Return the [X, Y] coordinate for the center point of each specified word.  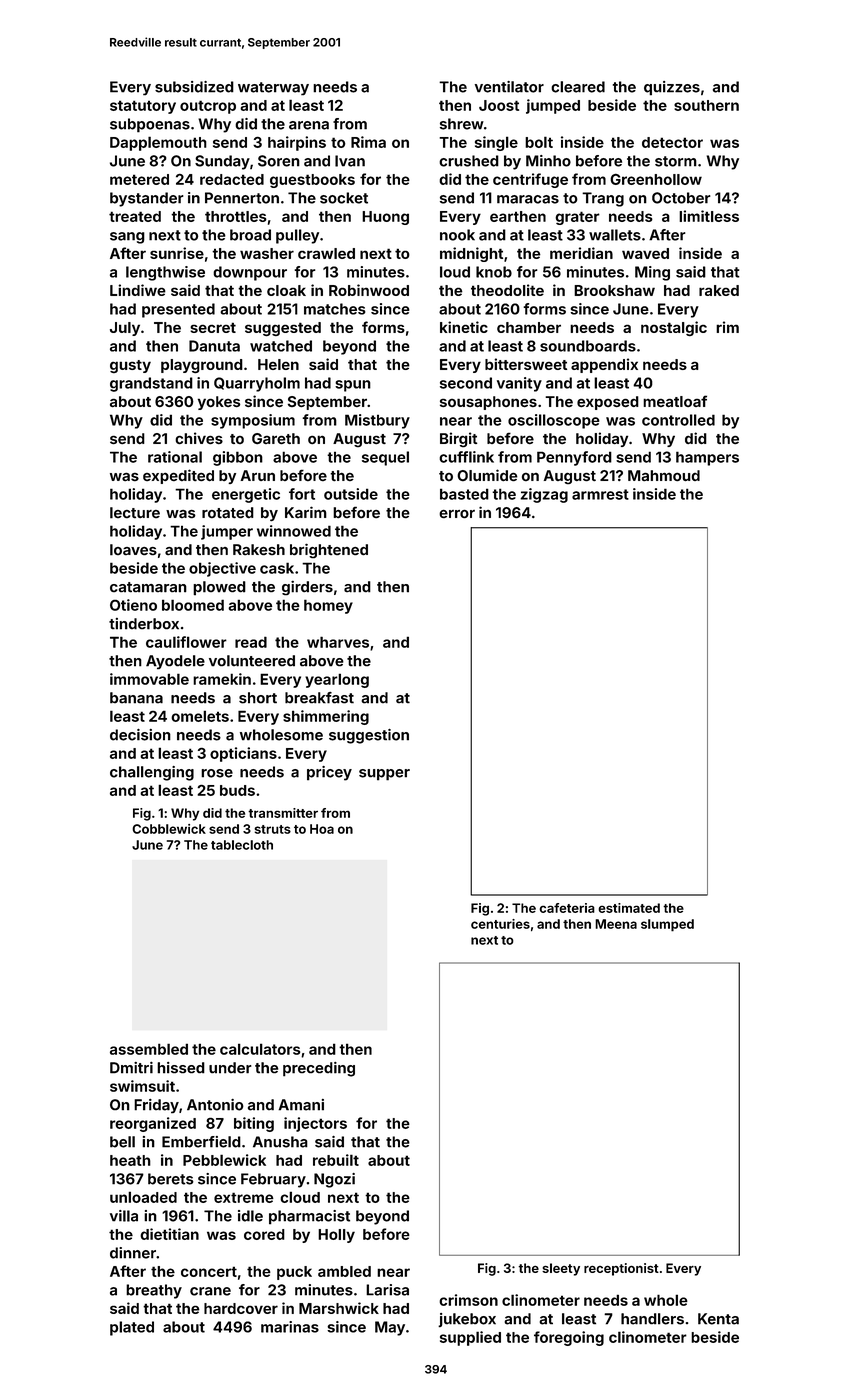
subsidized [194, 87]
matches [334, 309]
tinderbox [144, 624]
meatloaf [675, 401]
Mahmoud [664, 475]
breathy [154, 1291]
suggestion [369, 736]
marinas [290, 1327]
